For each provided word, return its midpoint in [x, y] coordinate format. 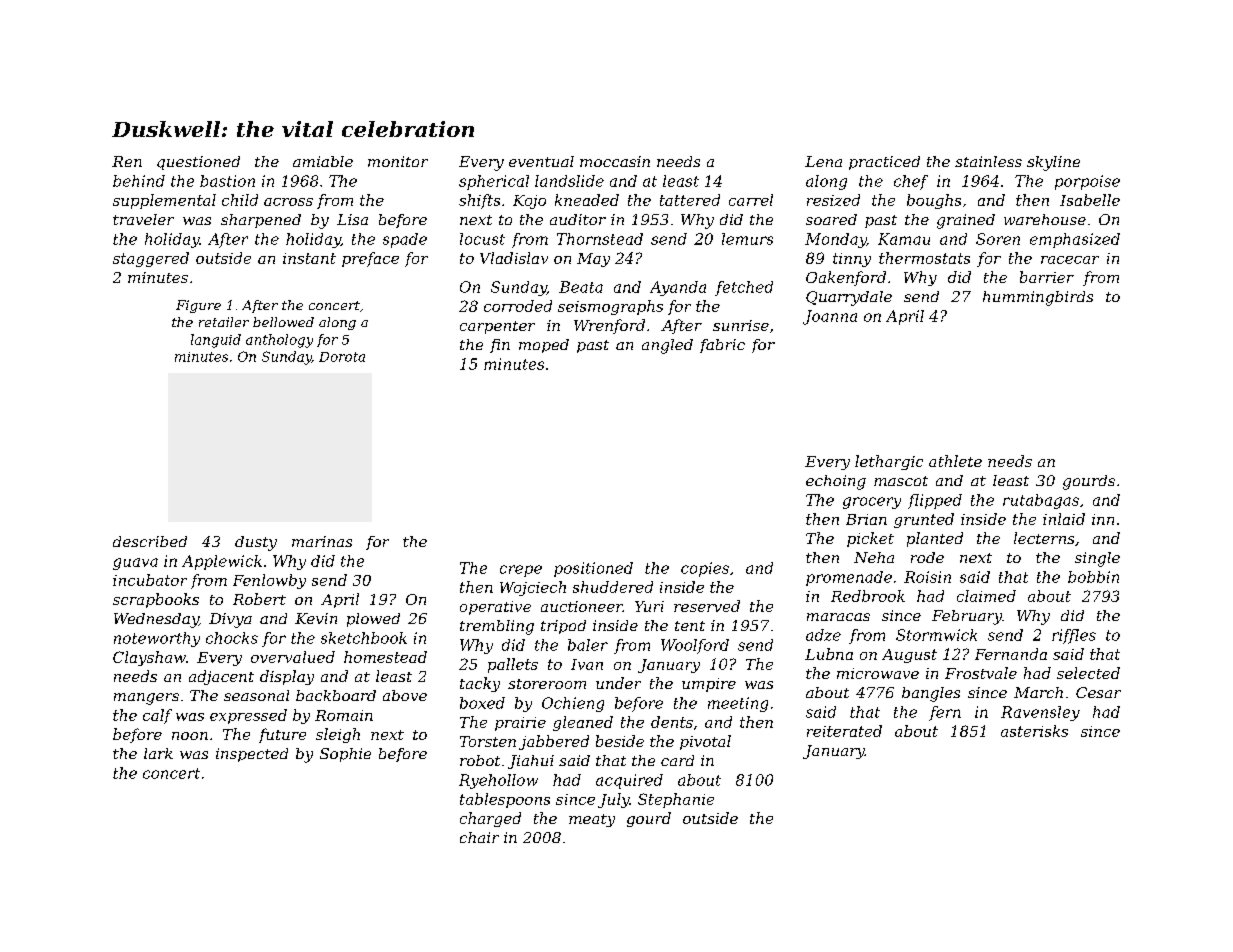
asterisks [1034, 731]
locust [482, 239]
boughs [934, 201]
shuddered [613, 587]
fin [500, 346]
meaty [592, 820]
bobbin [1093, 577]
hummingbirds [1038, 298]
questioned [198, 163]
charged [490, 819]
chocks [232, 638]
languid [216, 341]
